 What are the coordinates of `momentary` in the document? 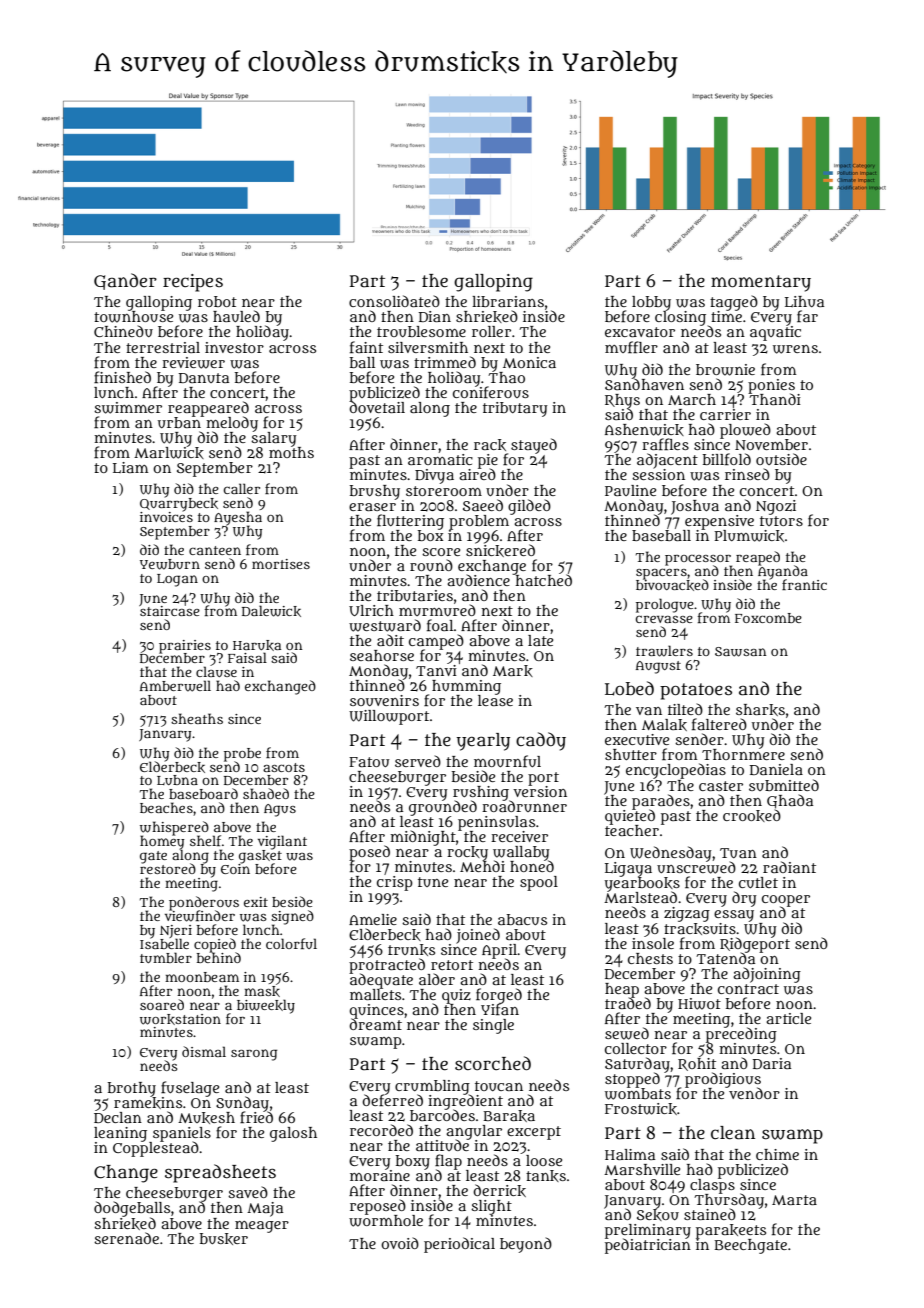 It's located at (761, 283).
